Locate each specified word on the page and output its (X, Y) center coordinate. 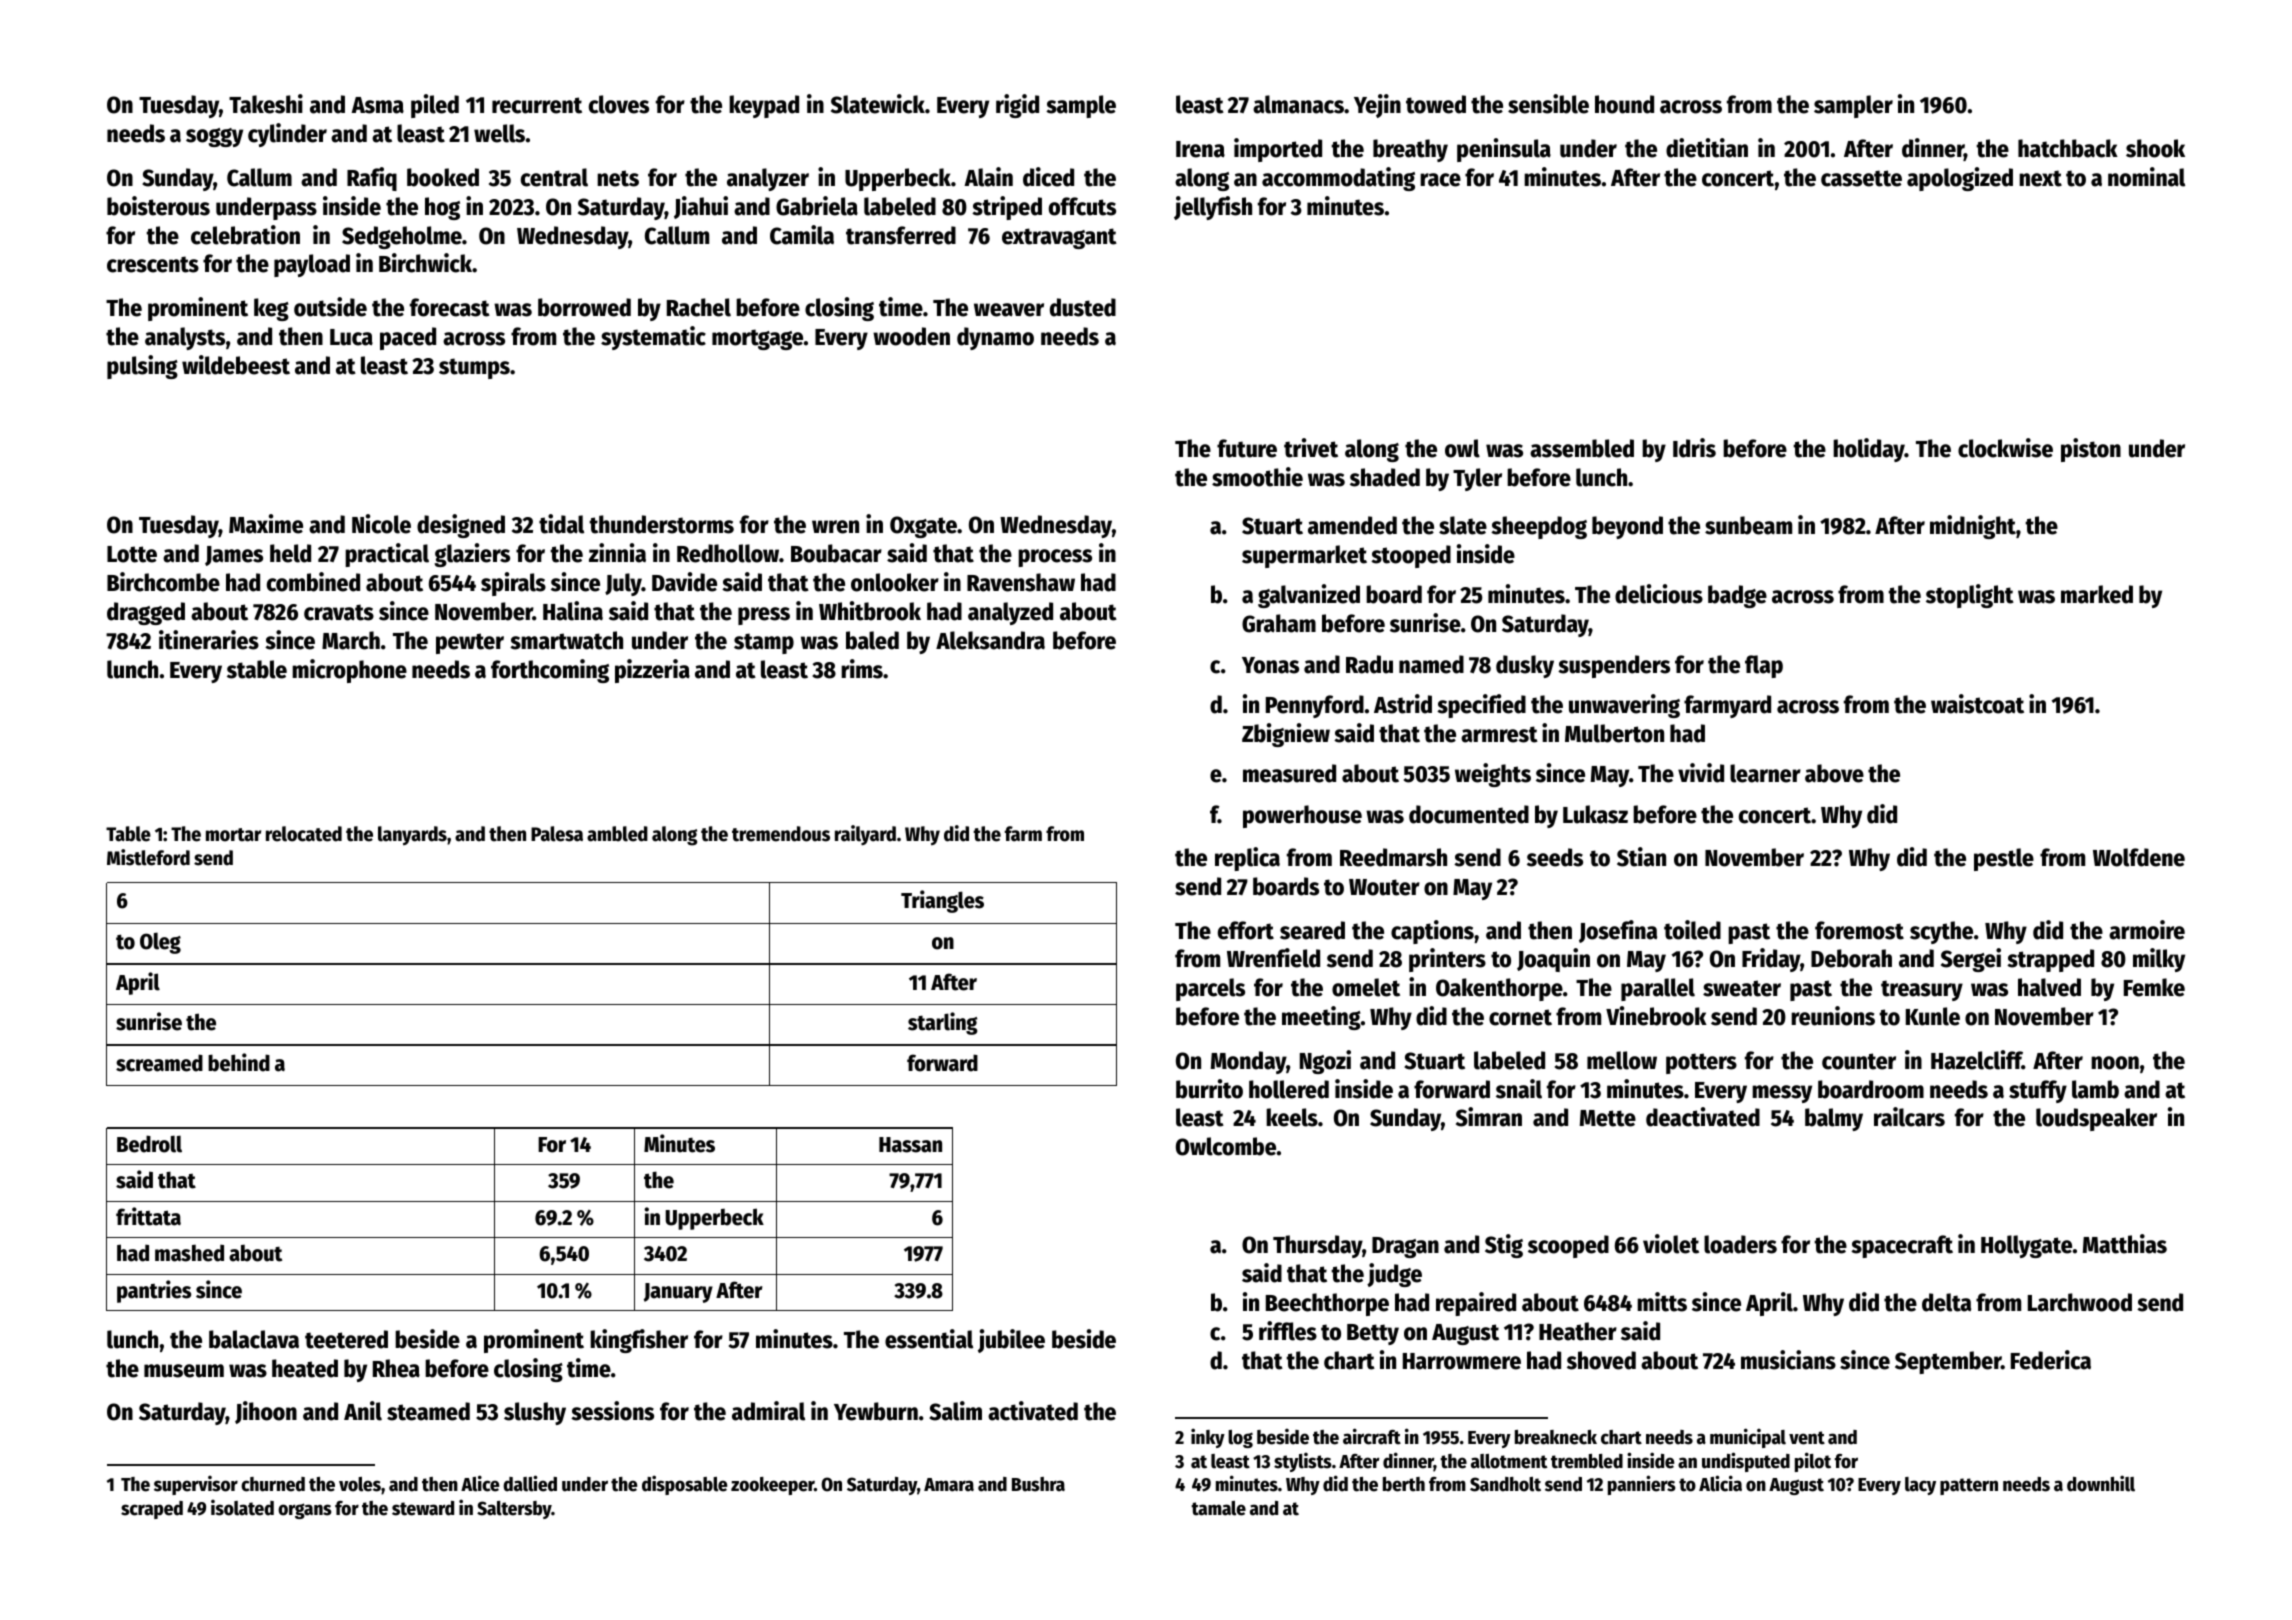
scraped (152, 1510)
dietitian (1707, 148)
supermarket (1304, 556)
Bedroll (149, 1144)
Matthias (2125, 1244)
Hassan (910, 1145)
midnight (1973, 527)
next (2040, 178)
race (1440, 180)
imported (1278, 150)
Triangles (942, 901)
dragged (146, 613)
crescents (153, 264)
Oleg (160, 943)
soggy (214, 137)
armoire (2147, 930)
